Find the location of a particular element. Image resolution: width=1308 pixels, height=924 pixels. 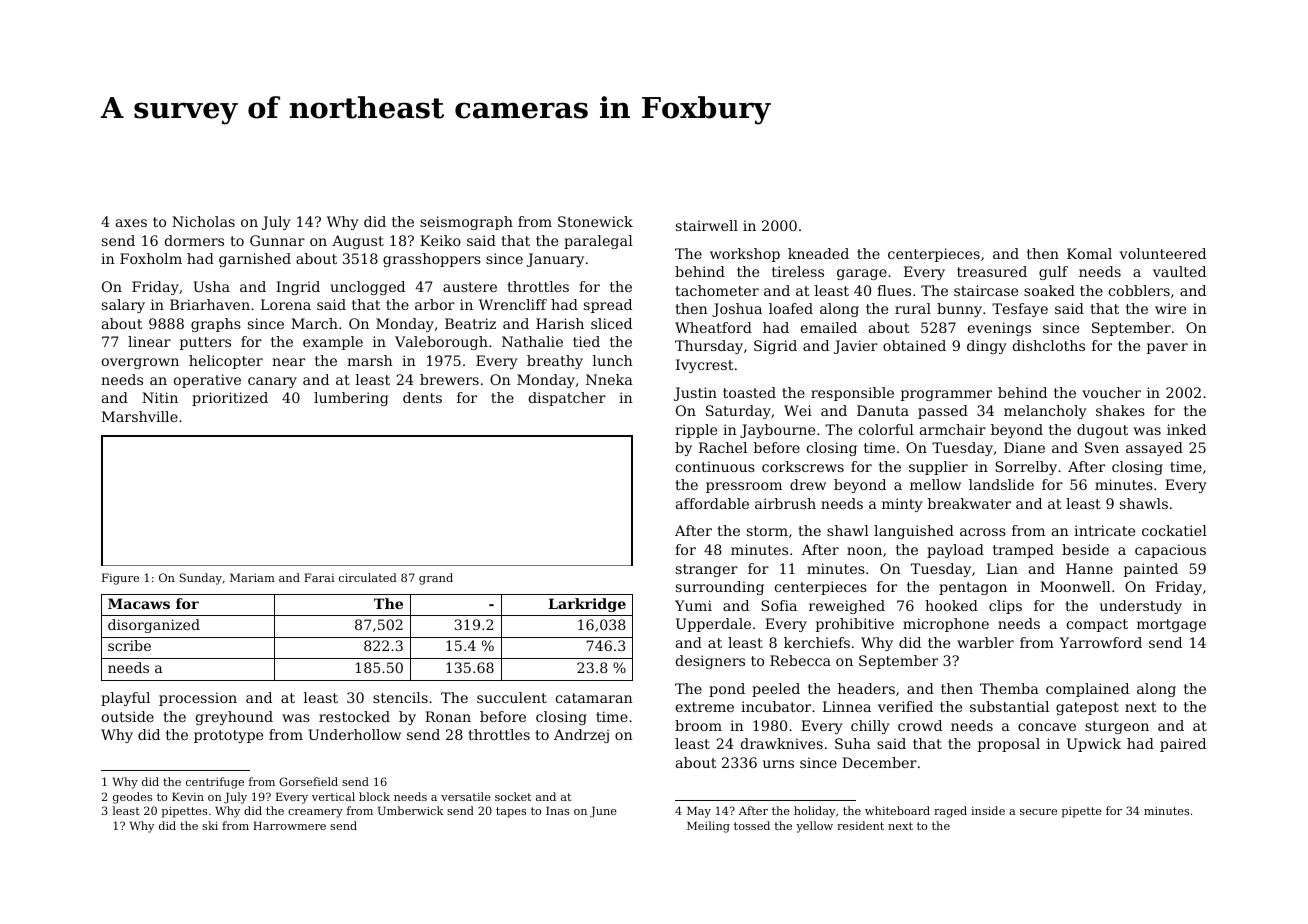

Stonewick is located at coordinates (595, 221).
